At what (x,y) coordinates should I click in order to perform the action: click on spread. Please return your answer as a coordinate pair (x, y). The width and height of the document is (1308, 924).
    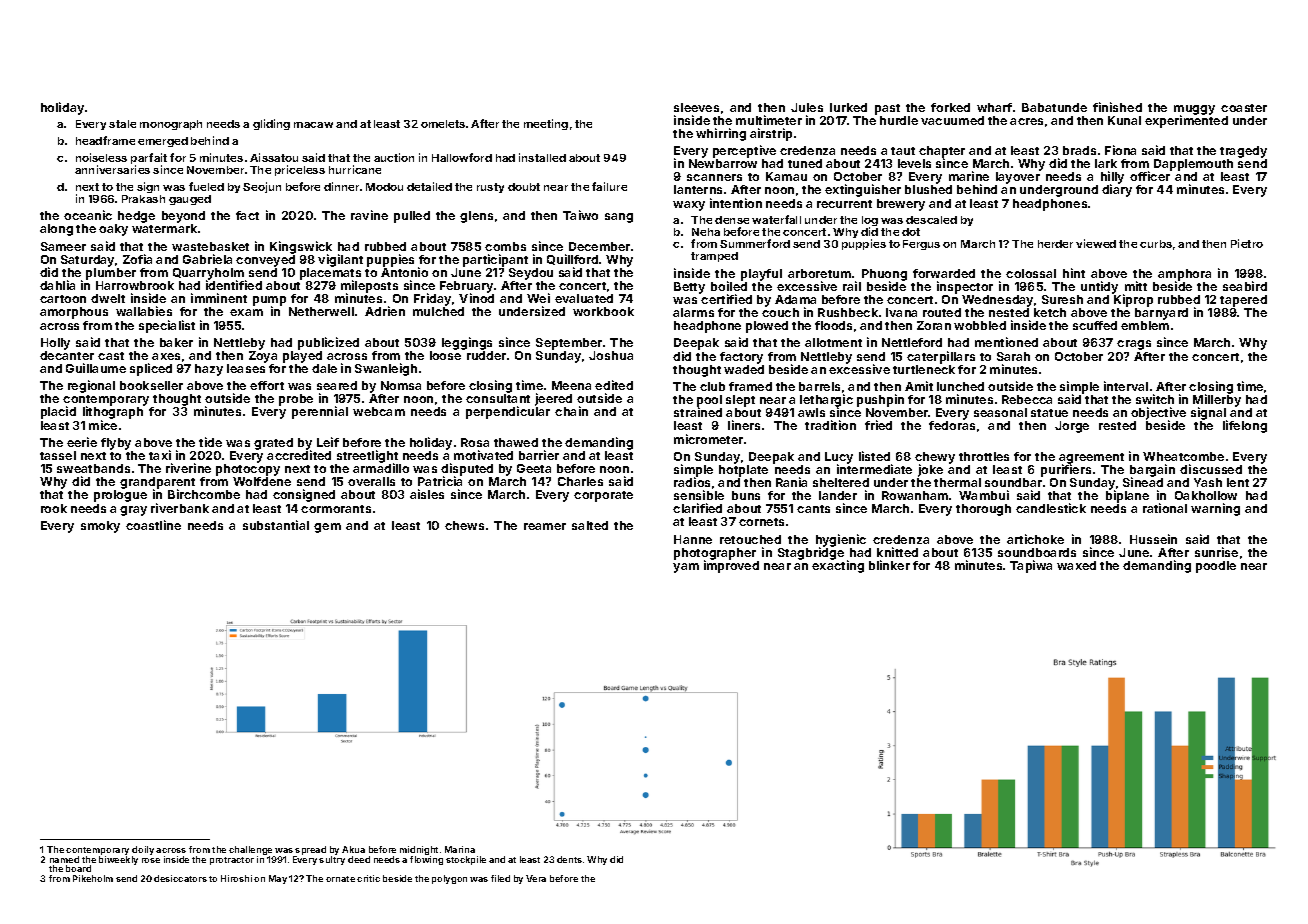
    Looking at the image, I should click on (310, 850).
